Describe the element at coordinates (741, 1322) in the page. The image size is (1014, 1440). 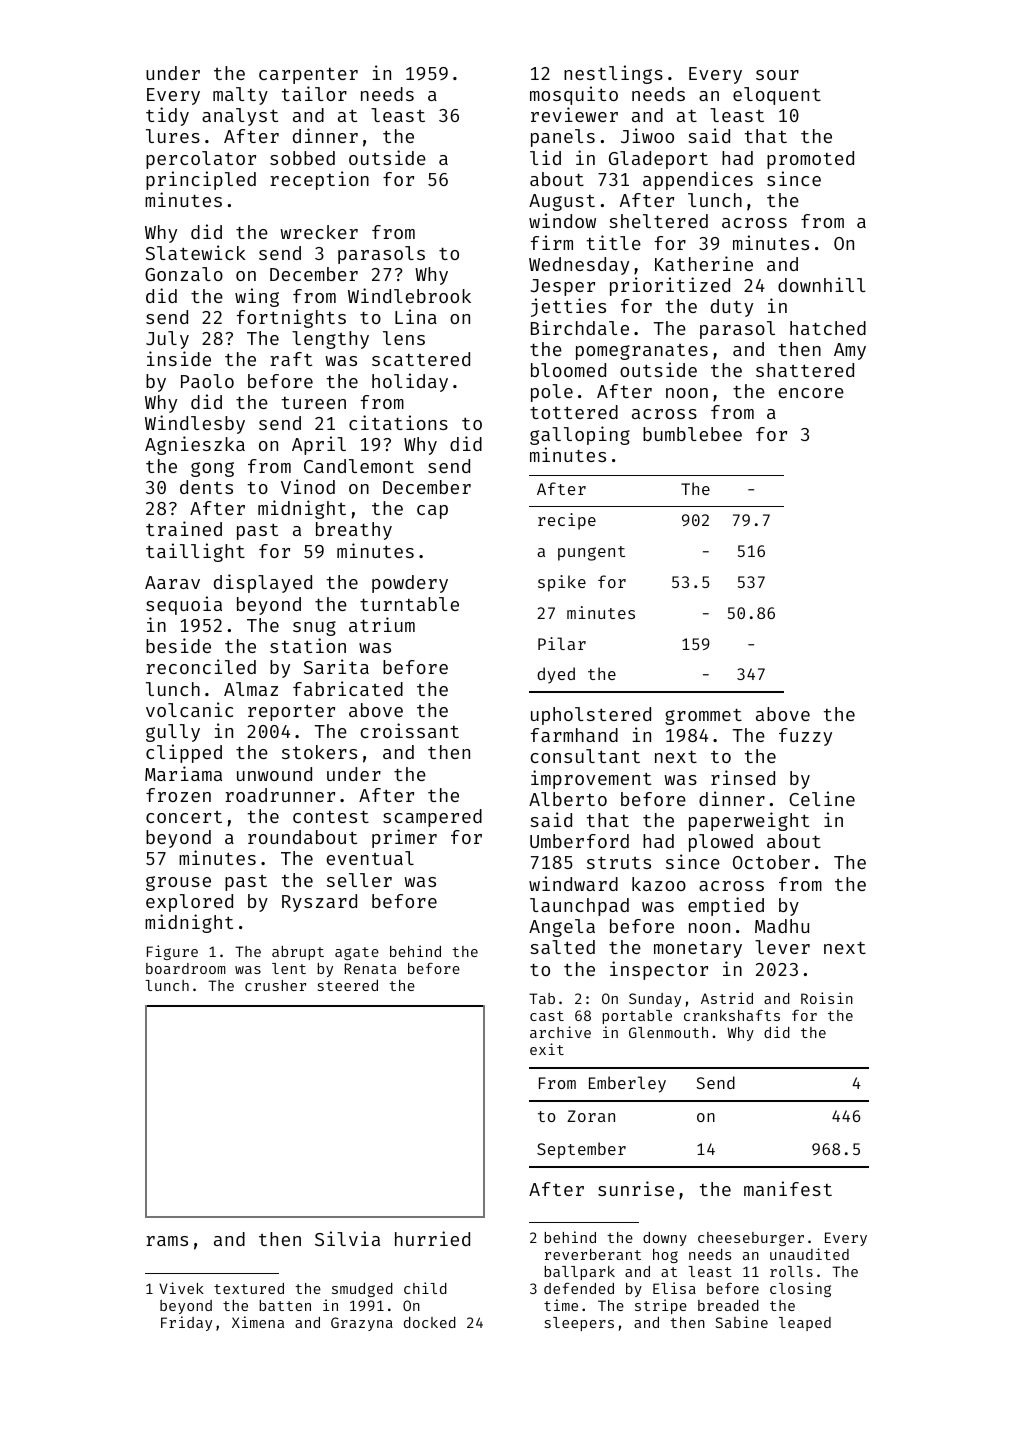
I see `Sabine` at that location.
